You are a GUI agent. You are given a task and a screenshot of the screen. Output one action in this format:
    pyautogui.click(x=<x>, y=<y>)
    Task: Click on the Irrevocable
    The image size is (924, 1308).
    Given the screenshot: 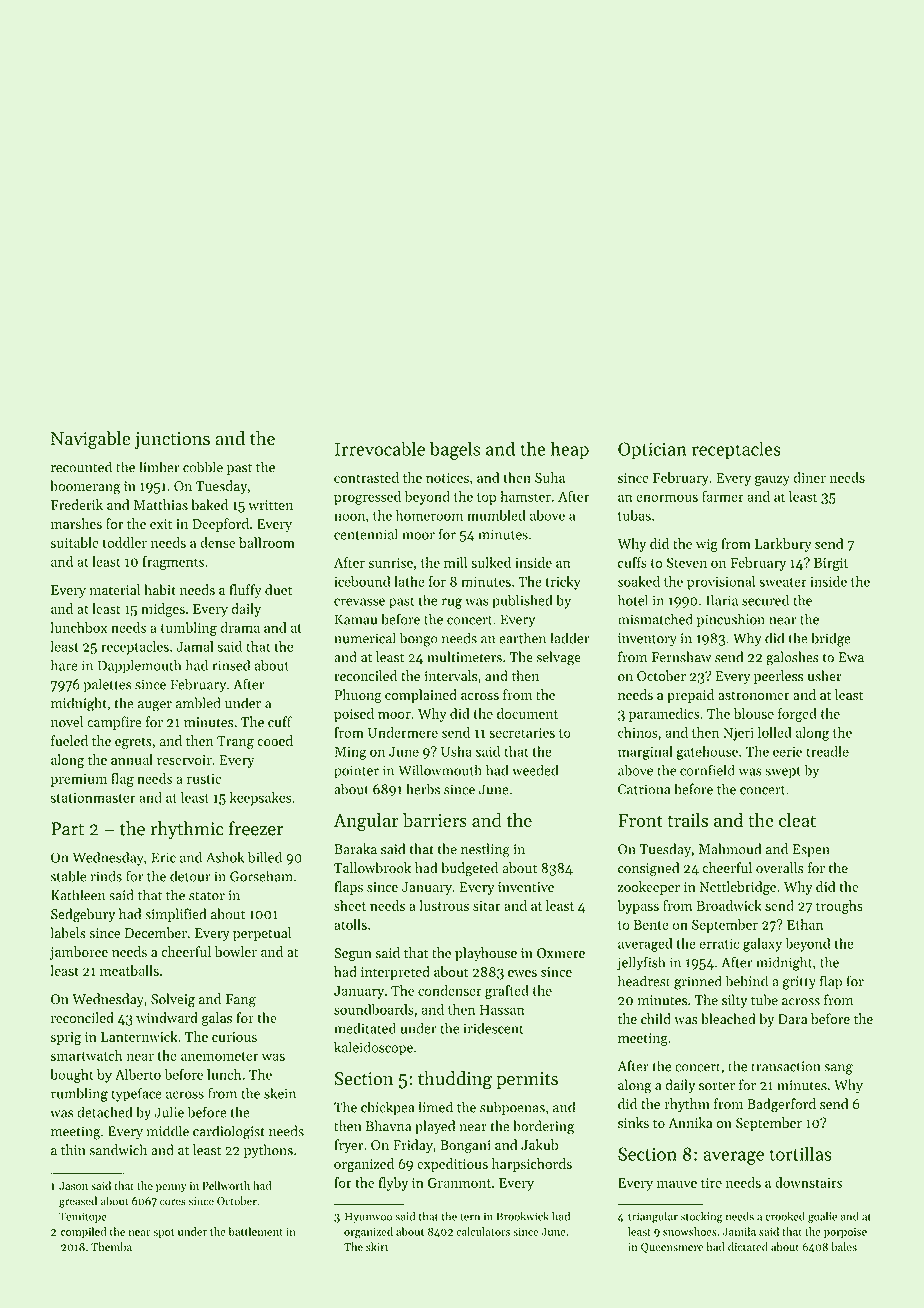 What is the action you would take?
    pyautogui.click(x=380, y=448)
